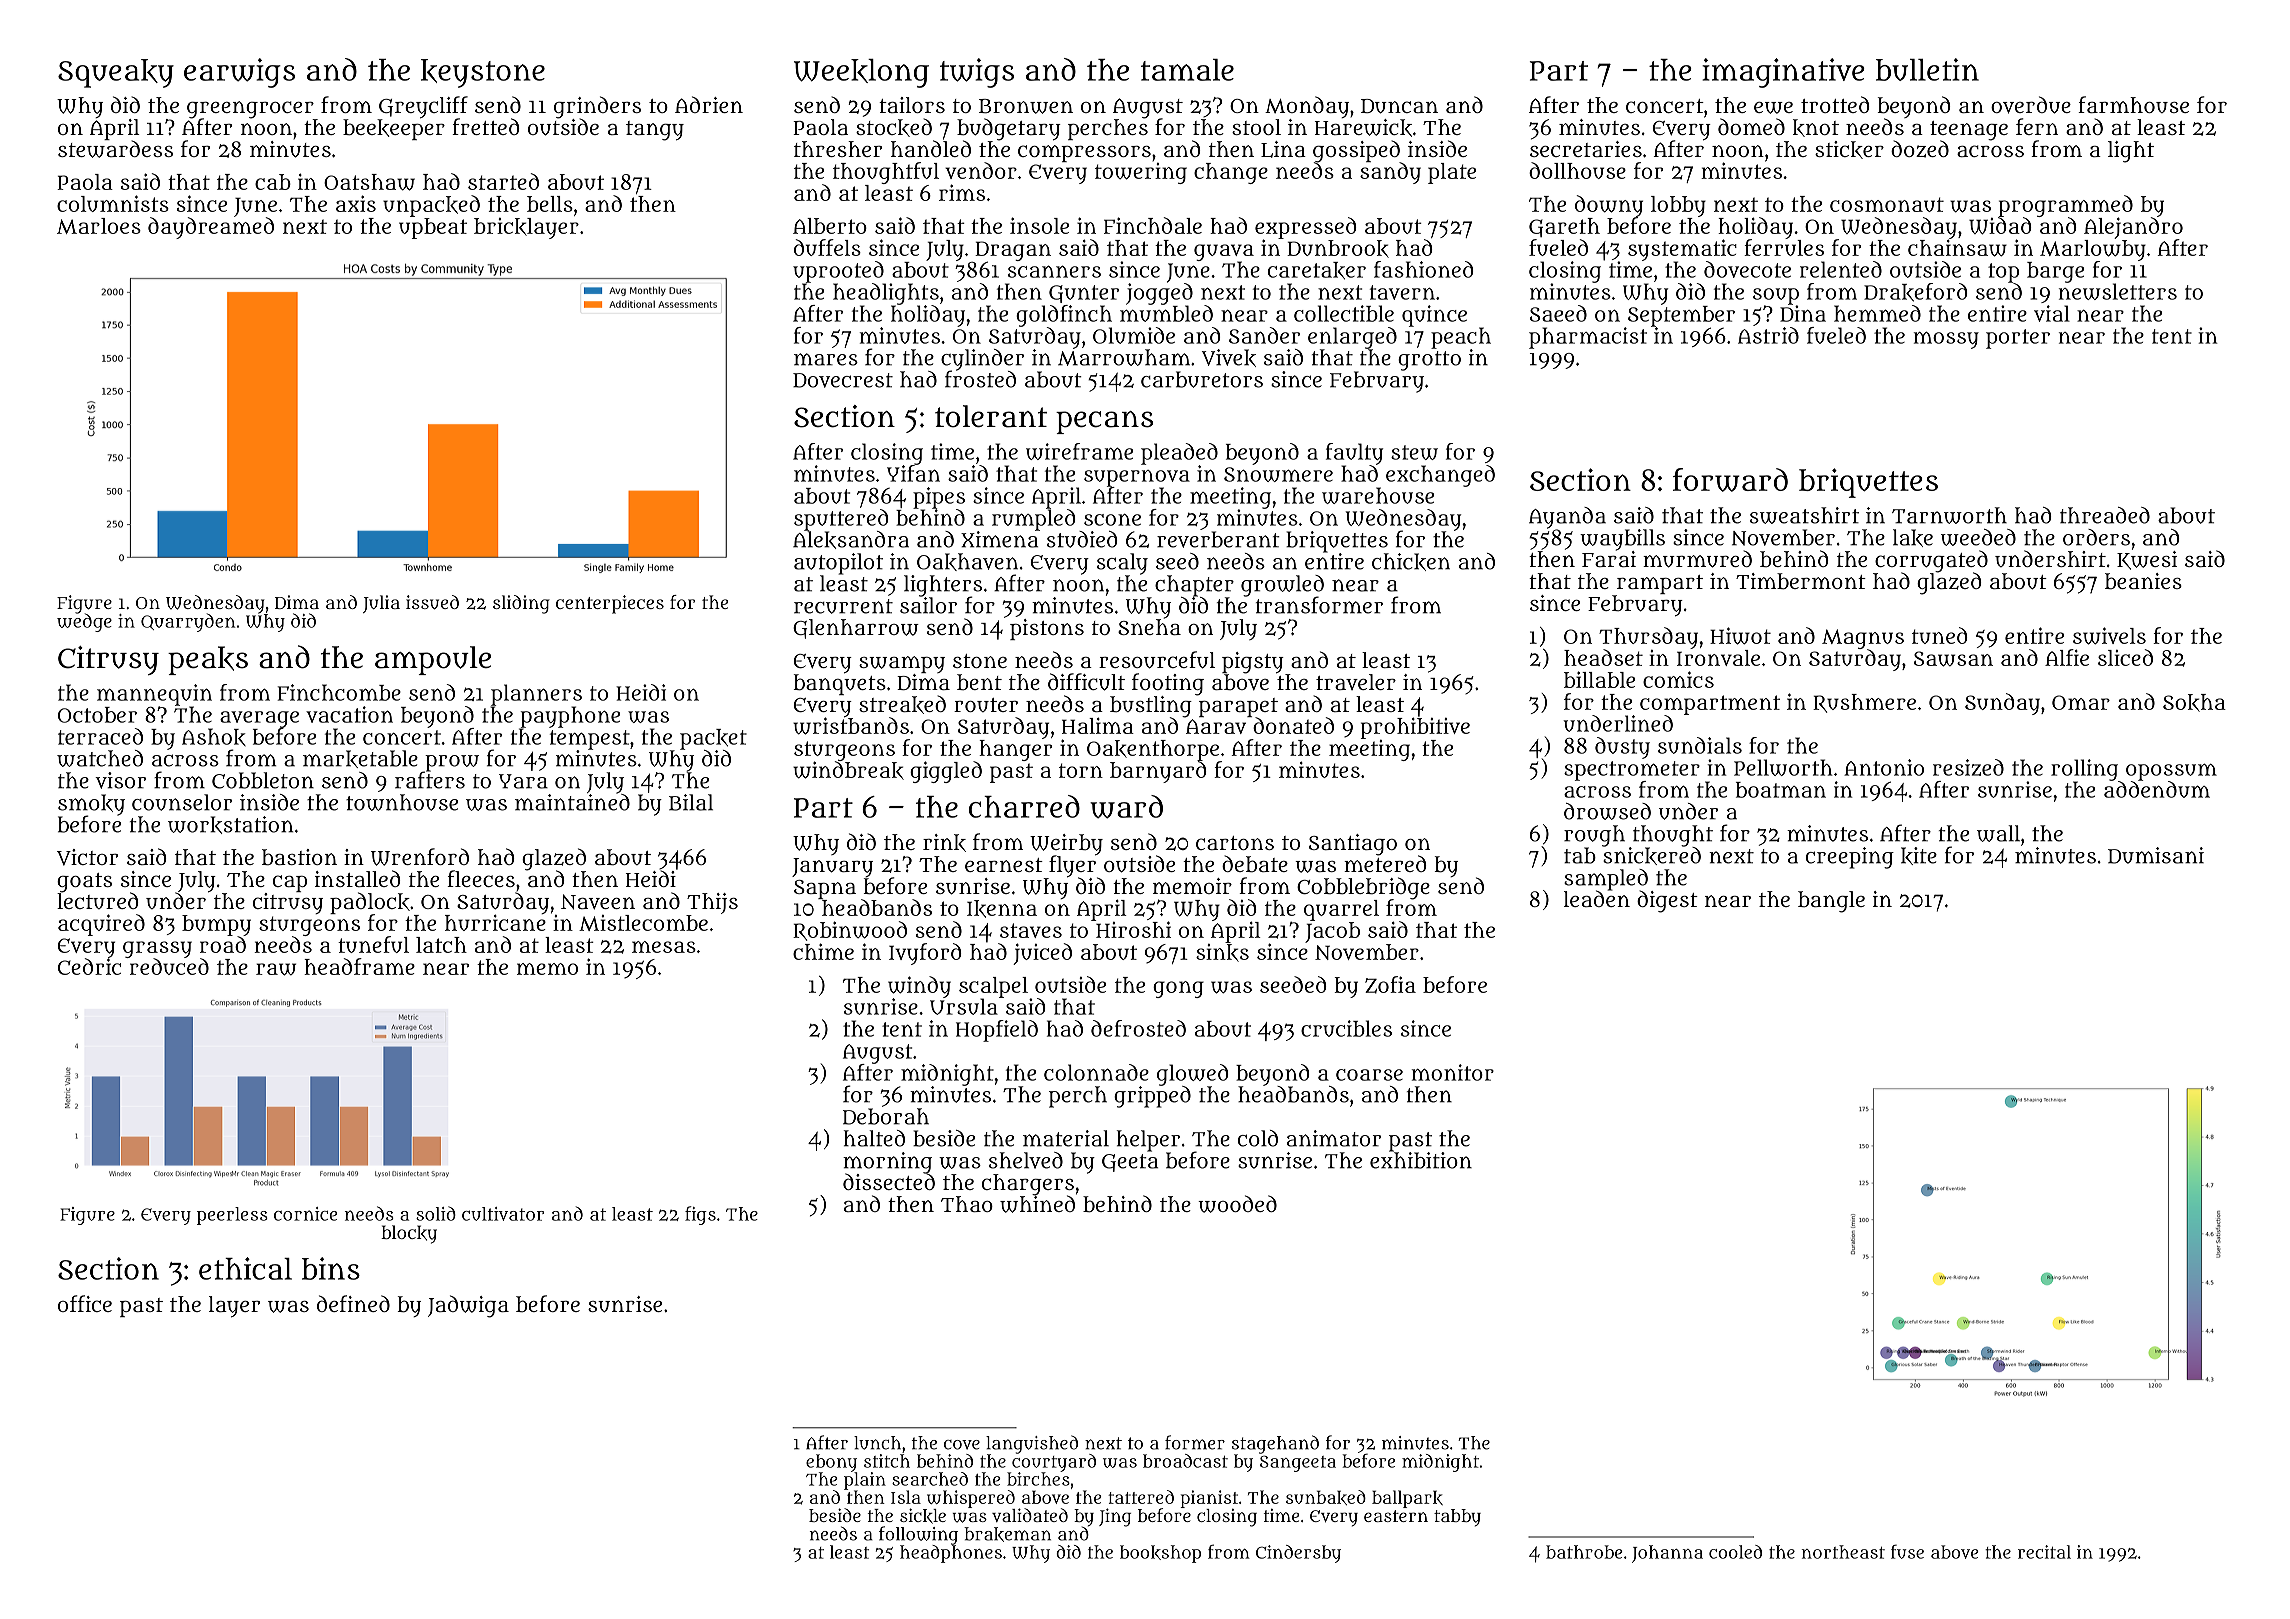 Image resolution: width=2290 pixels, height=1619 pixels. What do you see at coordinates (1039, 225) in the screenshot?
I see `insole` at bounding box center [1039, 225].
